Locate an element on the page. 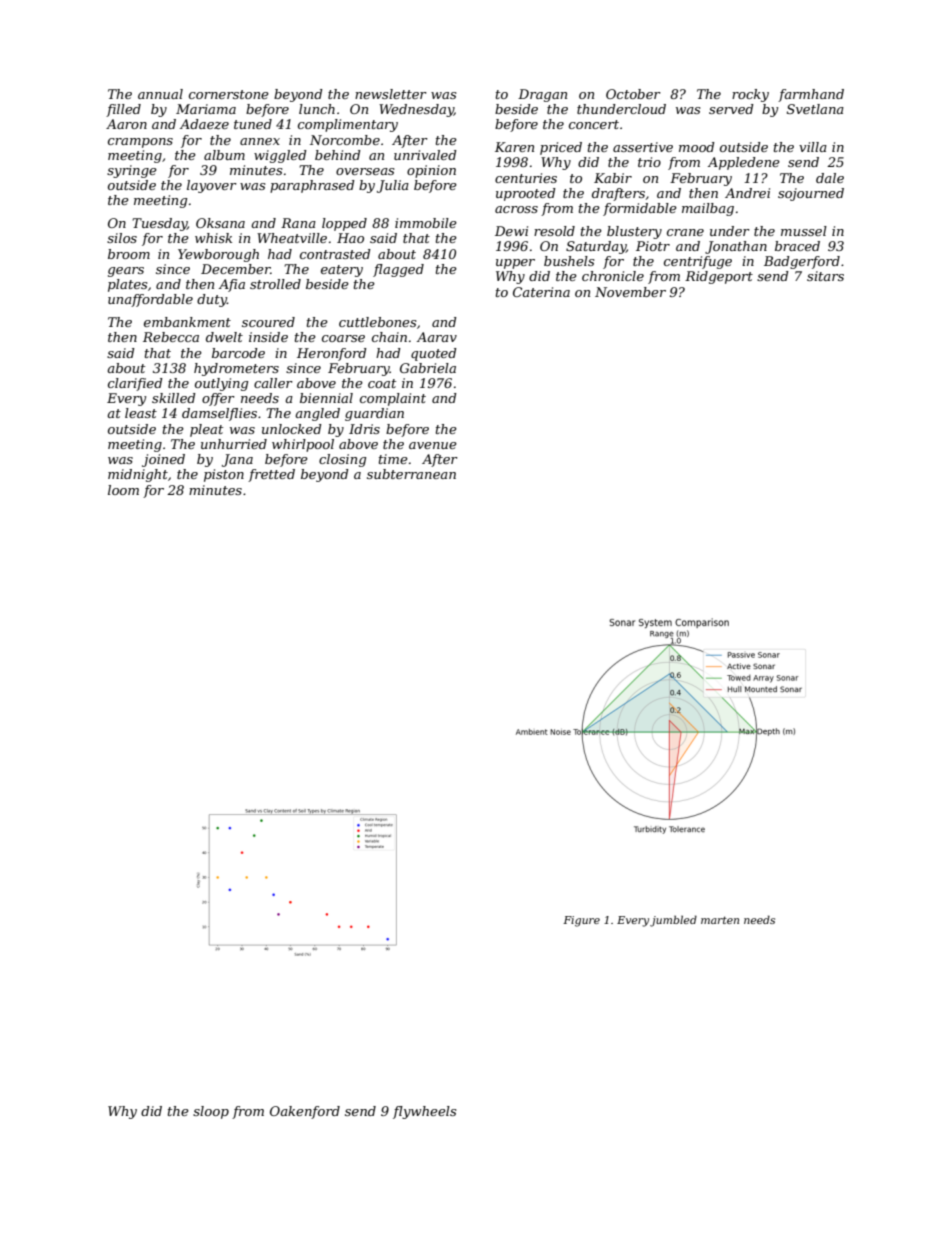  marten is located at coordinates (720, 920).
